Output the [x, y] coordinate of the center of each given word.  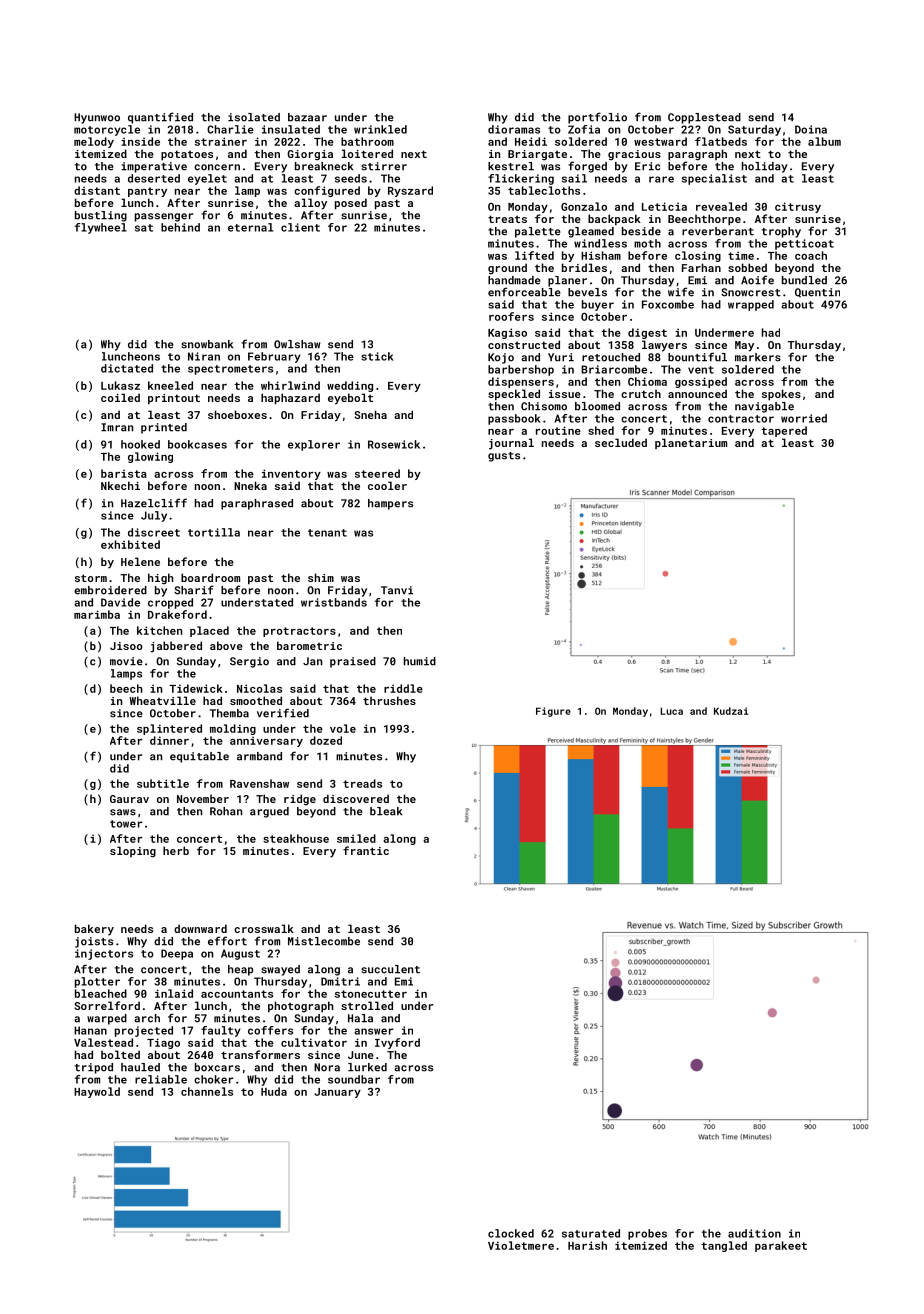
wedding [350, 386]
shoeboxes [237, 414]
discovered [356, 798]
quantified [160, 118]
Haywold [97, 1092]
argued [269, 812]
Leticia [664, 206]
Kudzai [731, 711]
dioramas [514, 129]
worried [804, 418]
